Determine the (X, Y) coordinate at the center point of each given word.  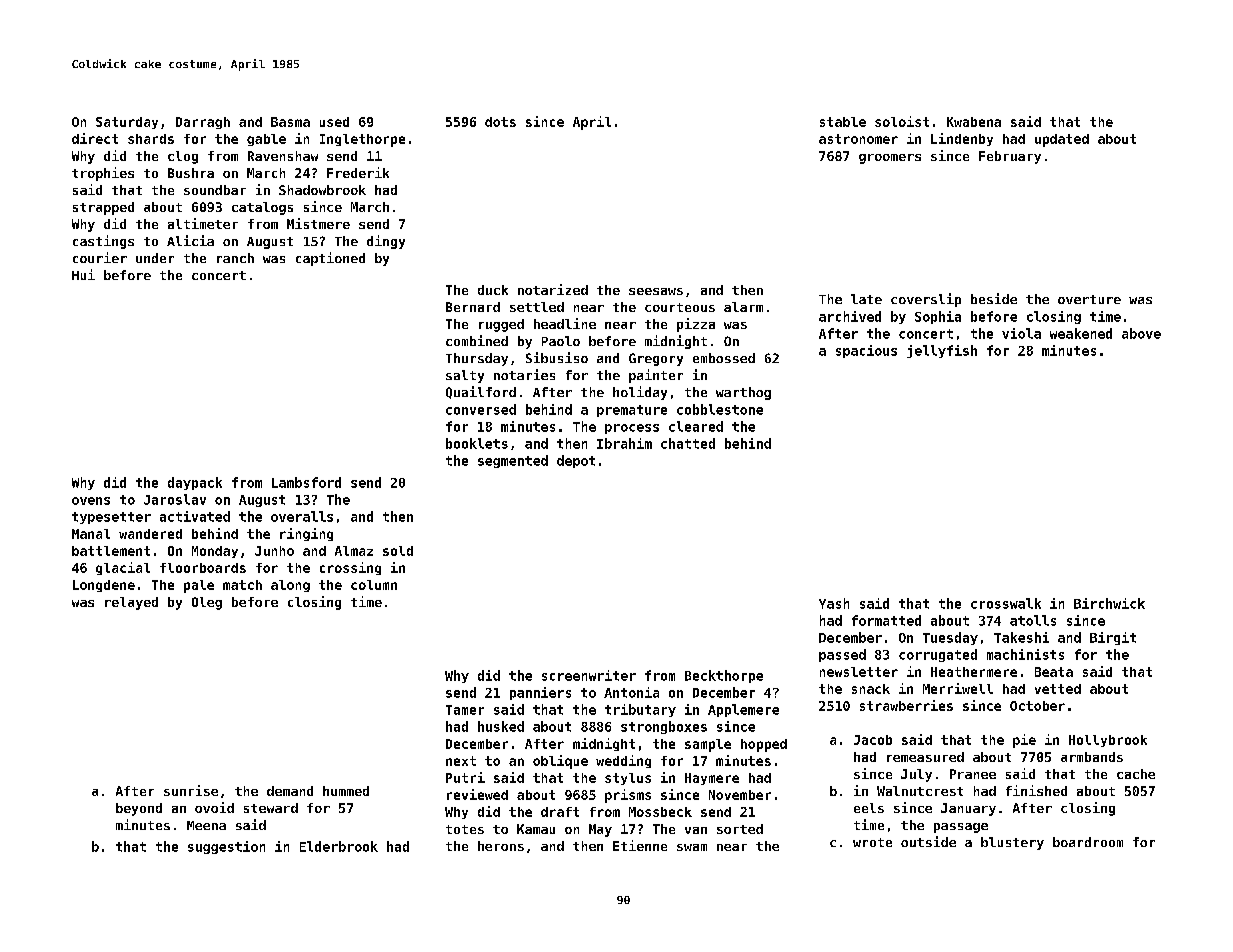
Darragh (203, 123)
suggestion (226, 847)
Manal (91, 534)
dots (500, 122)
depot (576, 461)
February (1010, 157)
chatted (688, 443)
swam (692, 847)
